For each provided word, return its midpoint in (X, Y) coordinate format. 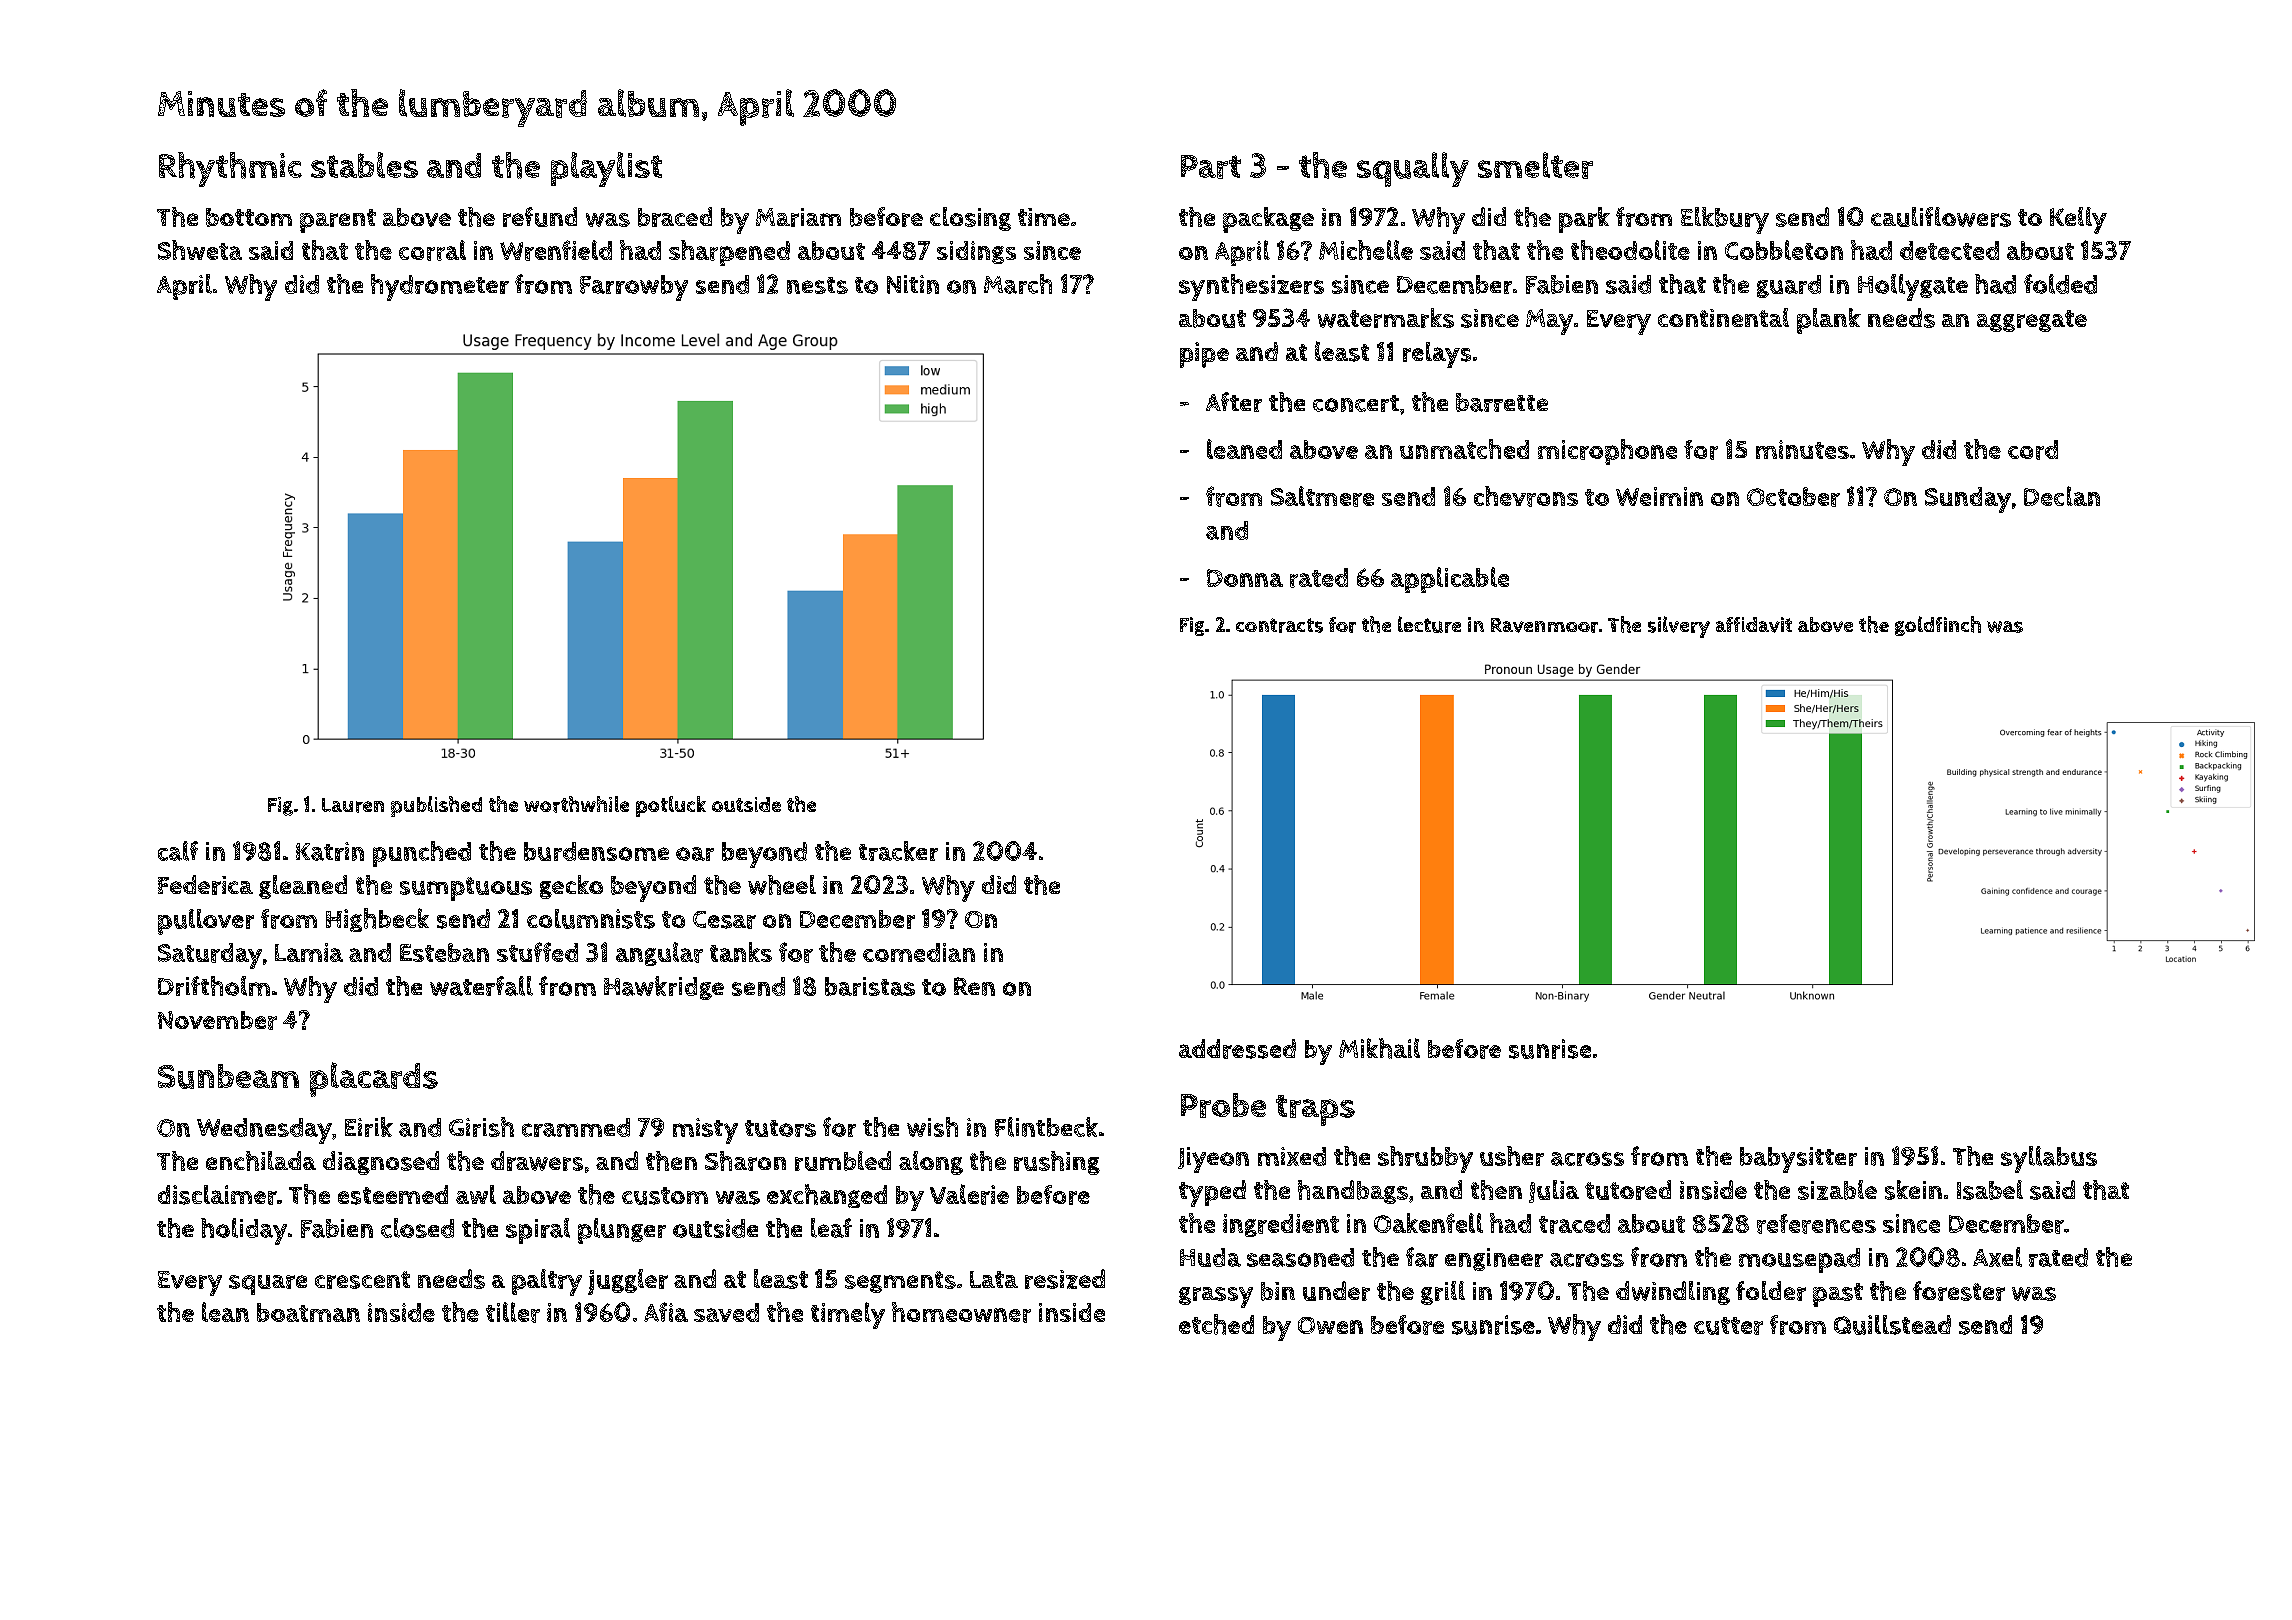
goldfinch (1938, 626)
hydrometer (440, 287)
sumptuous (466, 889)
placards (374, 1079)
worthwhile (576, 804)
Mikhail (1379, 1048)
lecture (1429, 624)
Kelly (2078, 220)
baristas (870, 986)
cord (2033, 450)
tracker (898, 851)
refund (540, 217)
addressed (1237, 1049)
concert (1356, 403)
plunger (622, 1231)
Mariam (798, 217)
